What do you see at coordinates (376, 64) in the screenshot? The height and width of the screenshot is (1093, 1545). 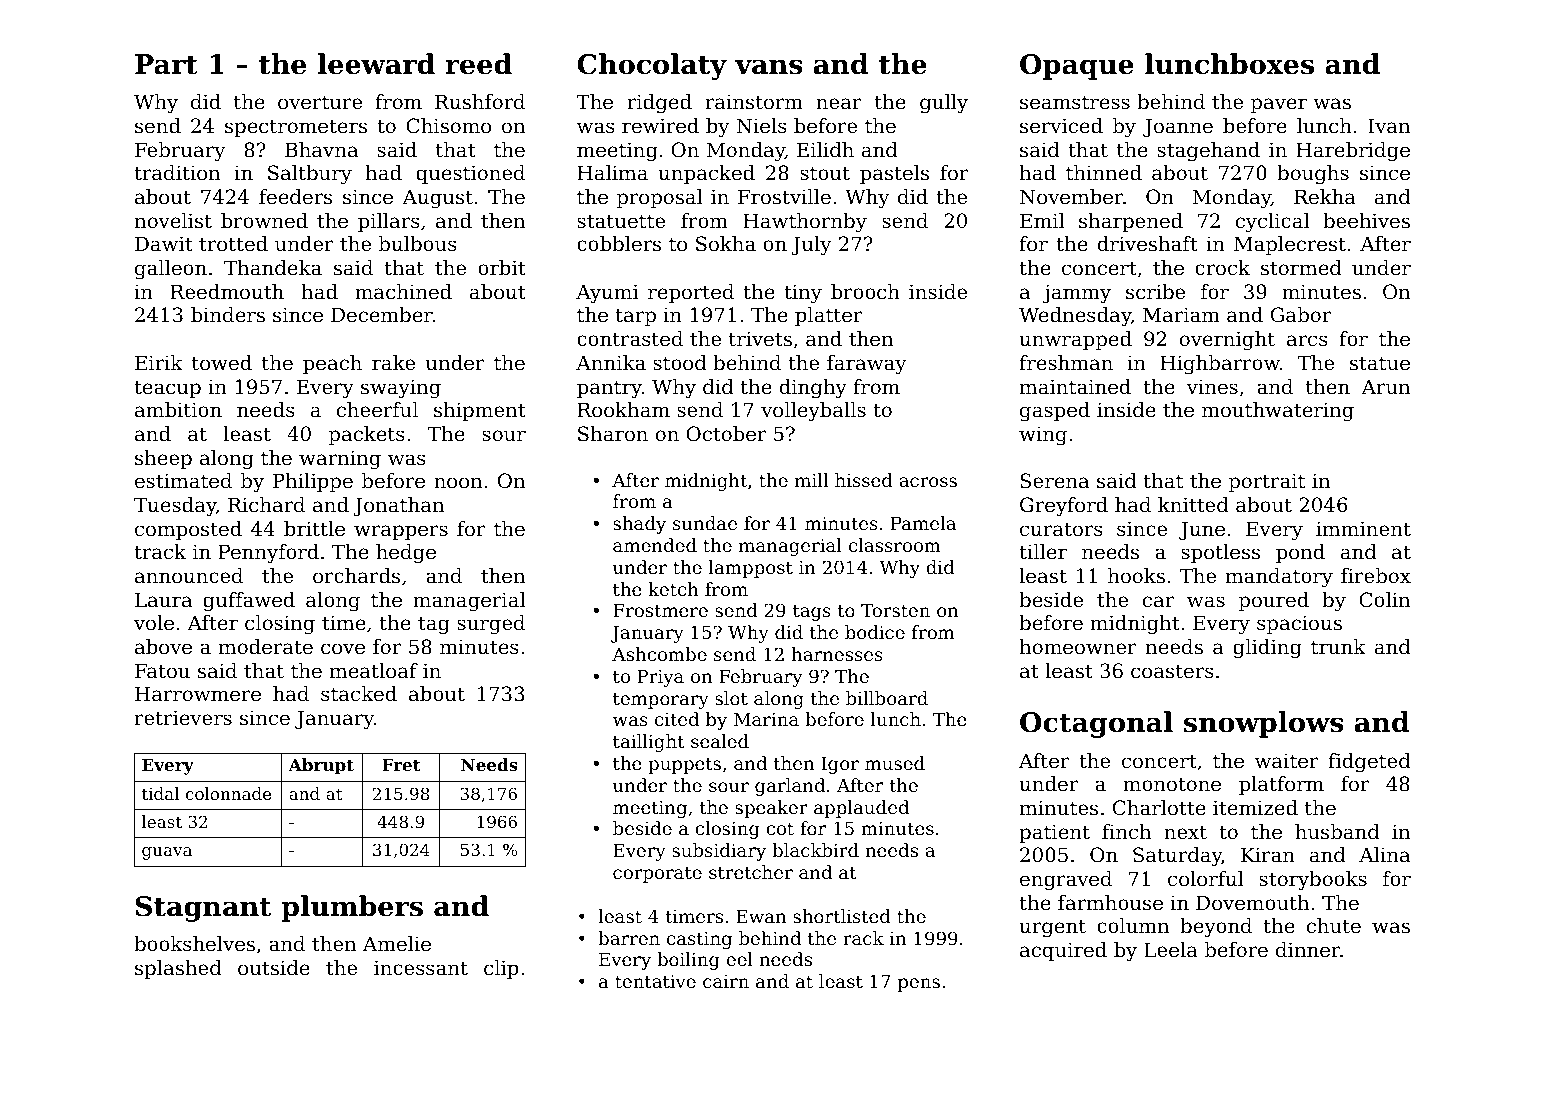 I see `leeward` at bounding box center [376, 64].
